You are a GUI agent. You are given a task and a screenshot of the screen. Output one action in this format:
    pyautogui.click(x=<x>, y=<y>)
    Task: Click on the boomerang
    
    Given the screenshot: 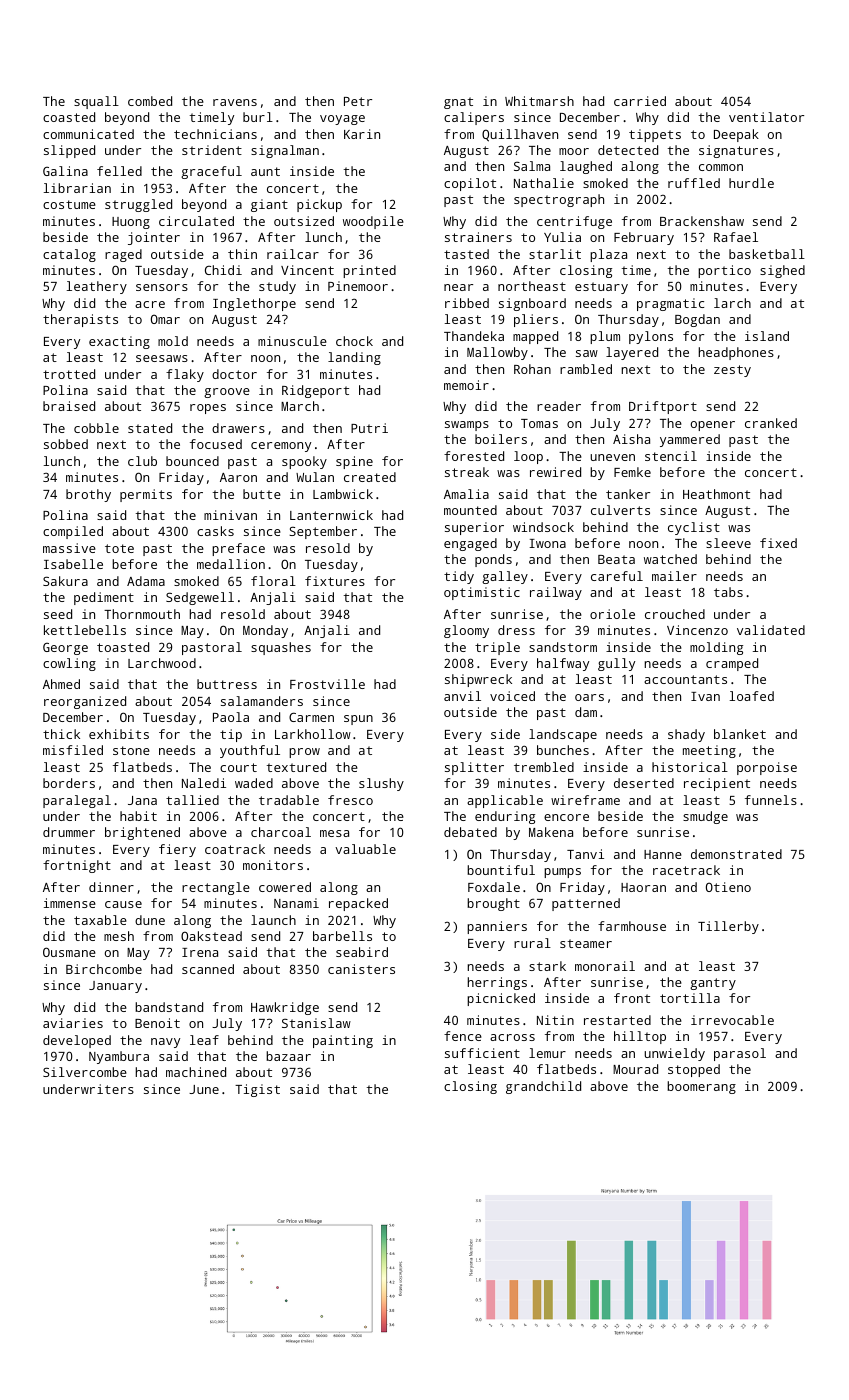 What is the action you would take?
    pyautogui.click(x=701, y=1087)
